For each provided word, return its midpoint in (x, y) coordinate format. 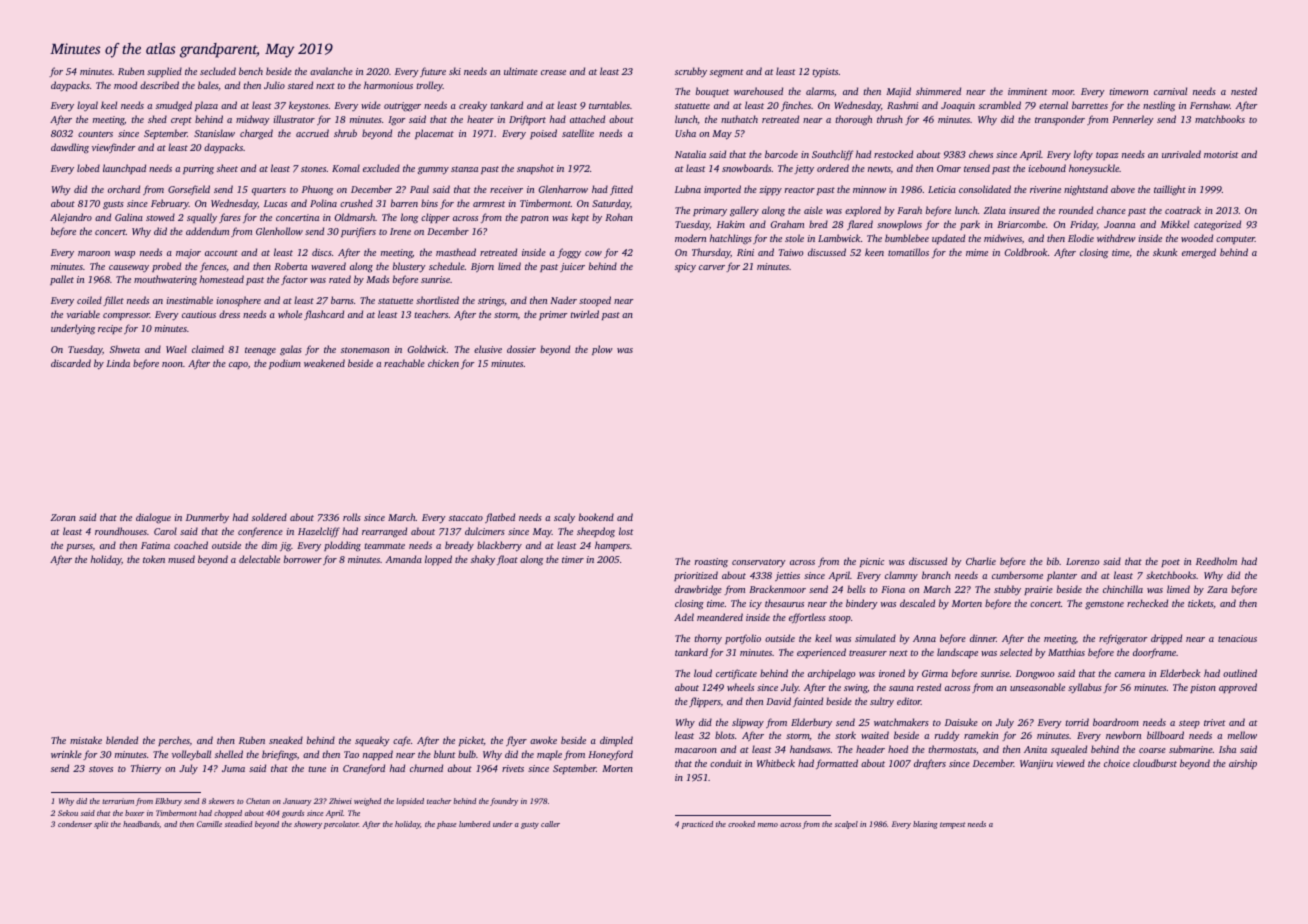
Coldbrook (1026, 252)
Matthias (1066, 652)
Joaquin (958, 106)
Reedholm (1216, 561)
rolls (352, 517)
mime (977, 252)
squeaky (372, 741)
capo (238, 365)
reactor (800, 190)
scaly (564, 518)
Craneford (364, 769)
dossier (521, 349)
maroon (94, 253)
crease (553, 72)
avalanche (331, 71)
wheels (740, 687)
